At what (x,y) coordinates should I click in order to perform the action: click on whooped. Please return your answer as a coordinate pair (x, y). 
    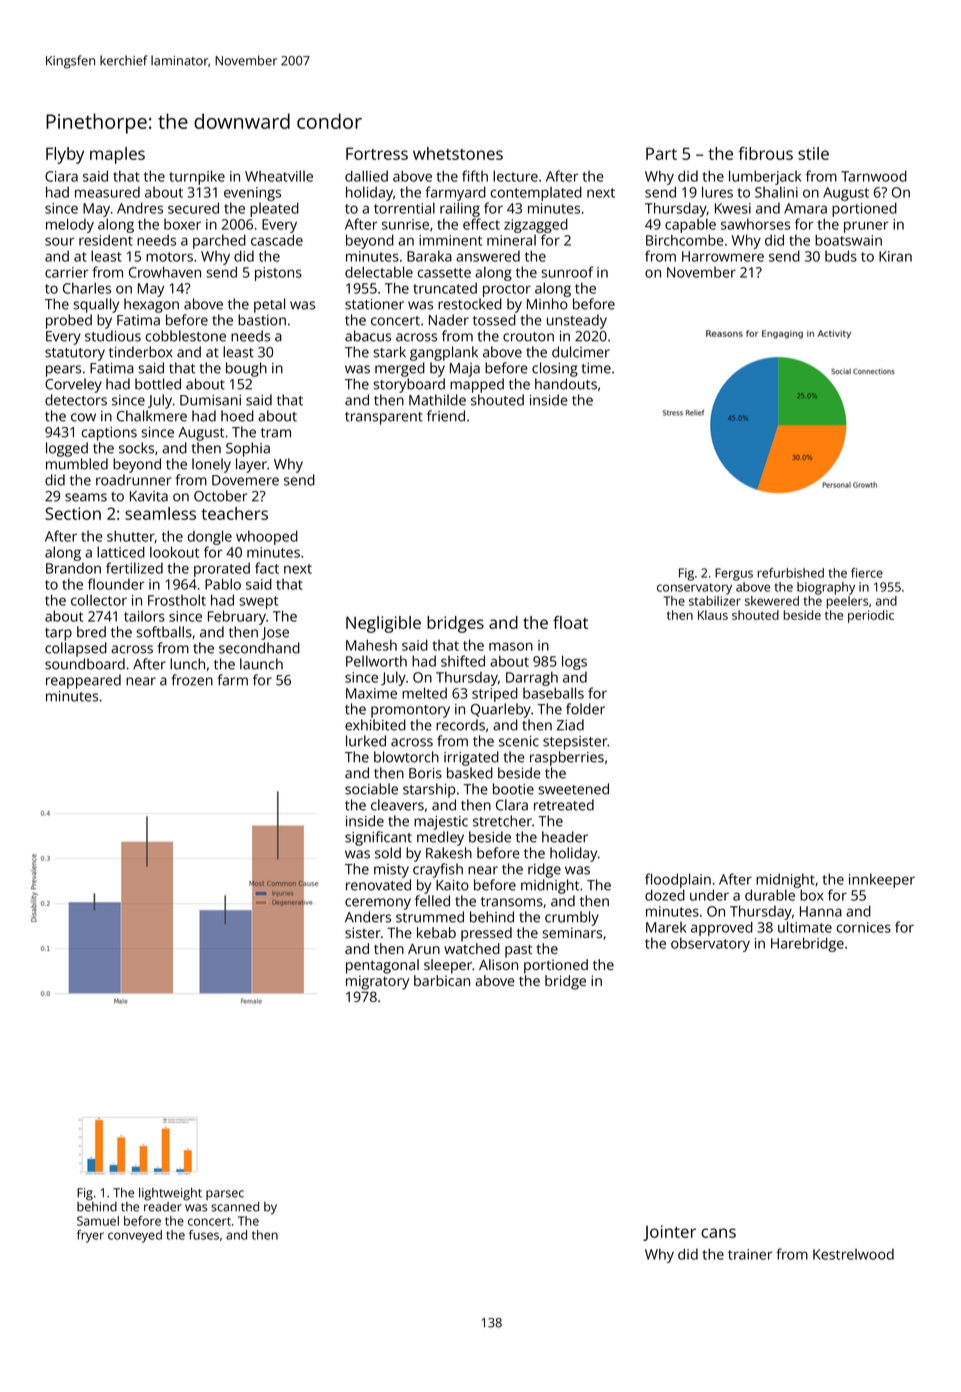
    Looking at the image, I should click on (267, 537).
